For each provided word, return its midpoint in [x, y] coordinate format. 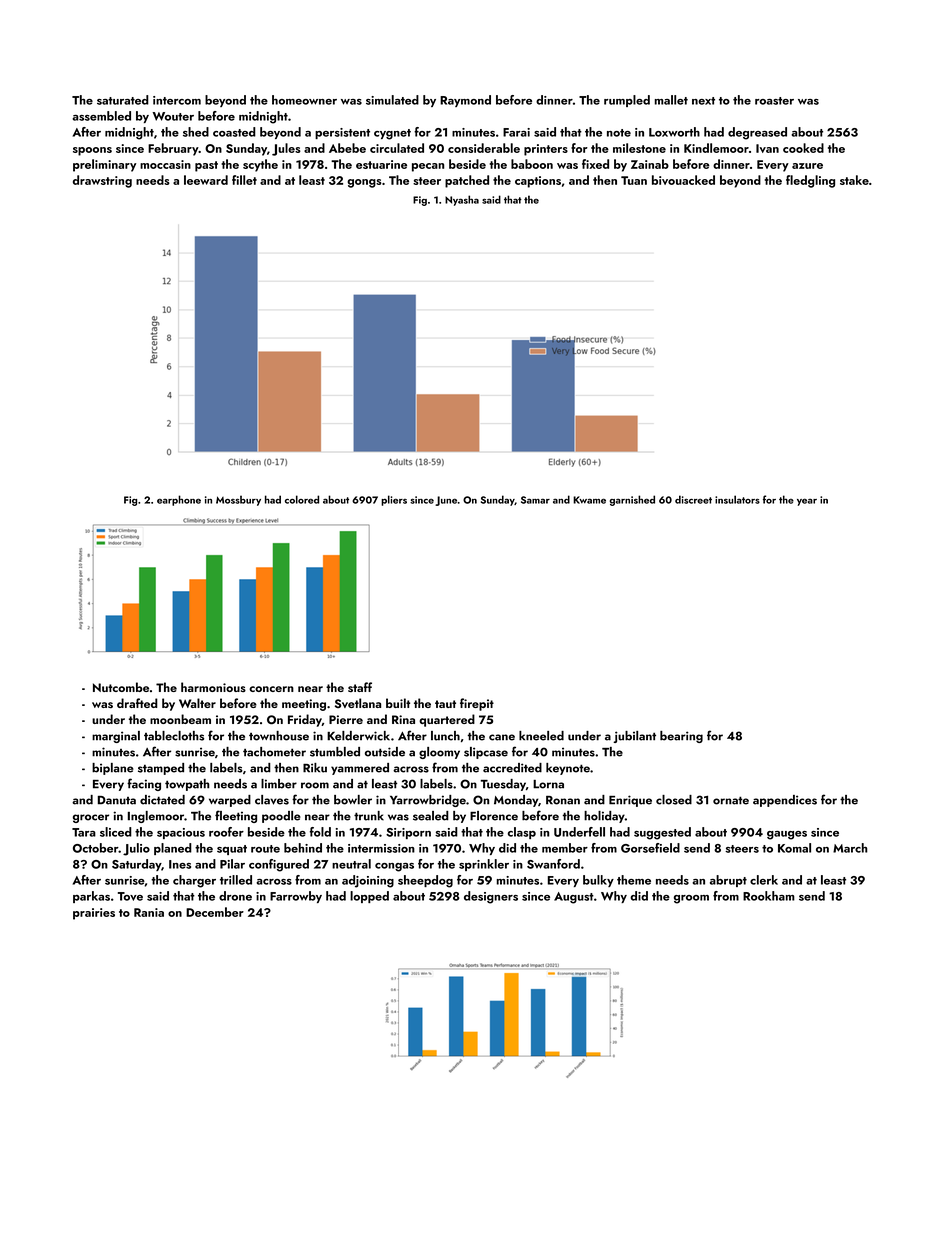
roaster [774, 101]
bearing [681, 737]
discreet [693, 499]
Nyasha [462, 200]
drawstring [102, 181]
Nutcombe [121, 687]
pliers [394, 500]
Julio [136, 849]
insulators [737, 499]
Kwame [589, 500]
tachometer [274, 752]
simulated [392, 100]
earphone [179, 500]
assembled [101, 116]
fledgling [810, 181]
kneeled [541, 736]
